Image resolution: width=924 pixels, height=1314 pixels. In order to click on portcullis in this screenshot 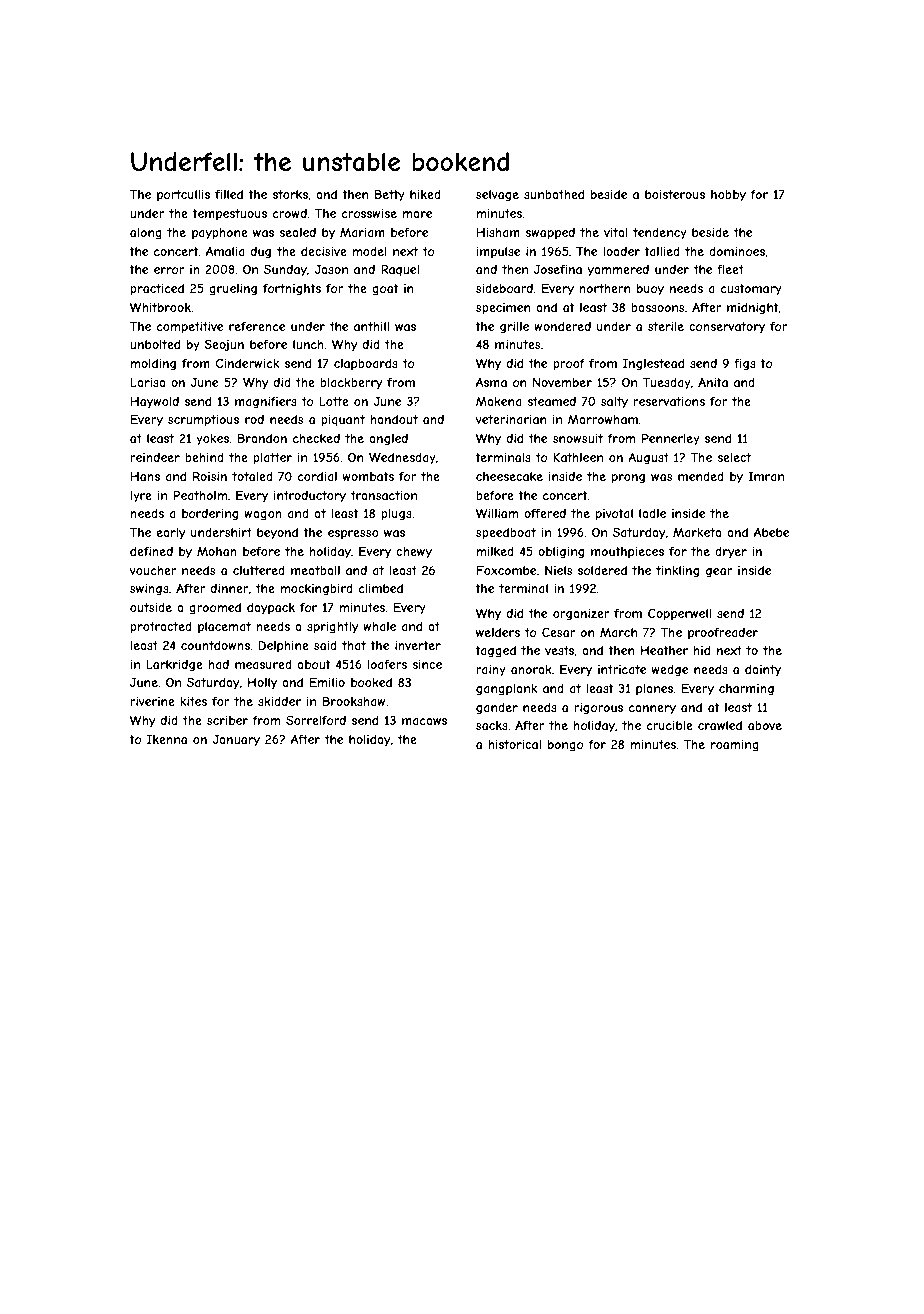, I will do `click(183, 196)`.
